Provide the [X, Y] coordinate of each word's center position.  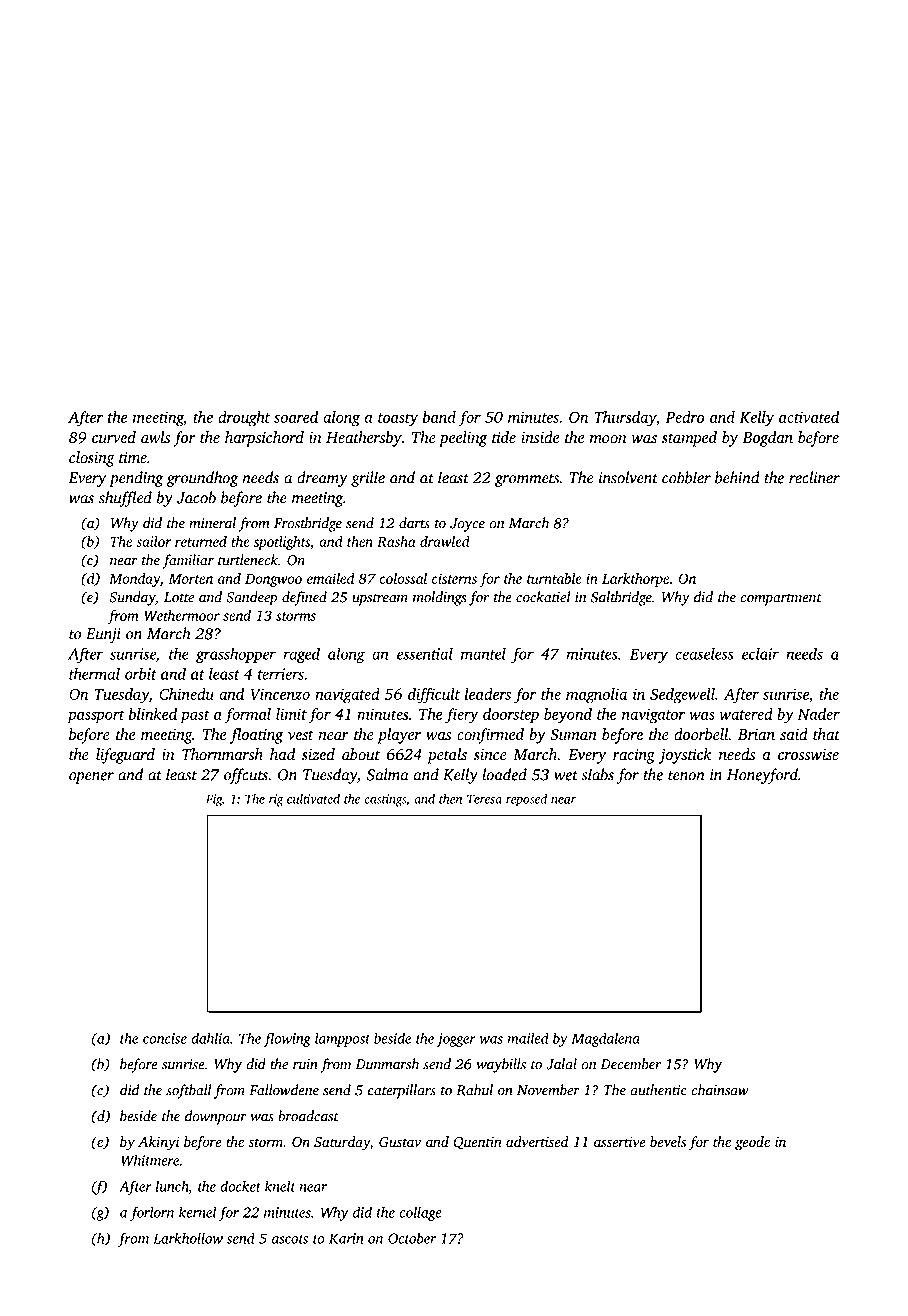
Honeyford [762, 776]
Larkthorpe [635, 580]
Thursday [625, 419]
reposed [526, 800]
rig [276, 800]
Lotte [179, 597]
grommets [527, 480]
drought [244, 419]
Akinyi [158, 1143]
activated [809, 417]
